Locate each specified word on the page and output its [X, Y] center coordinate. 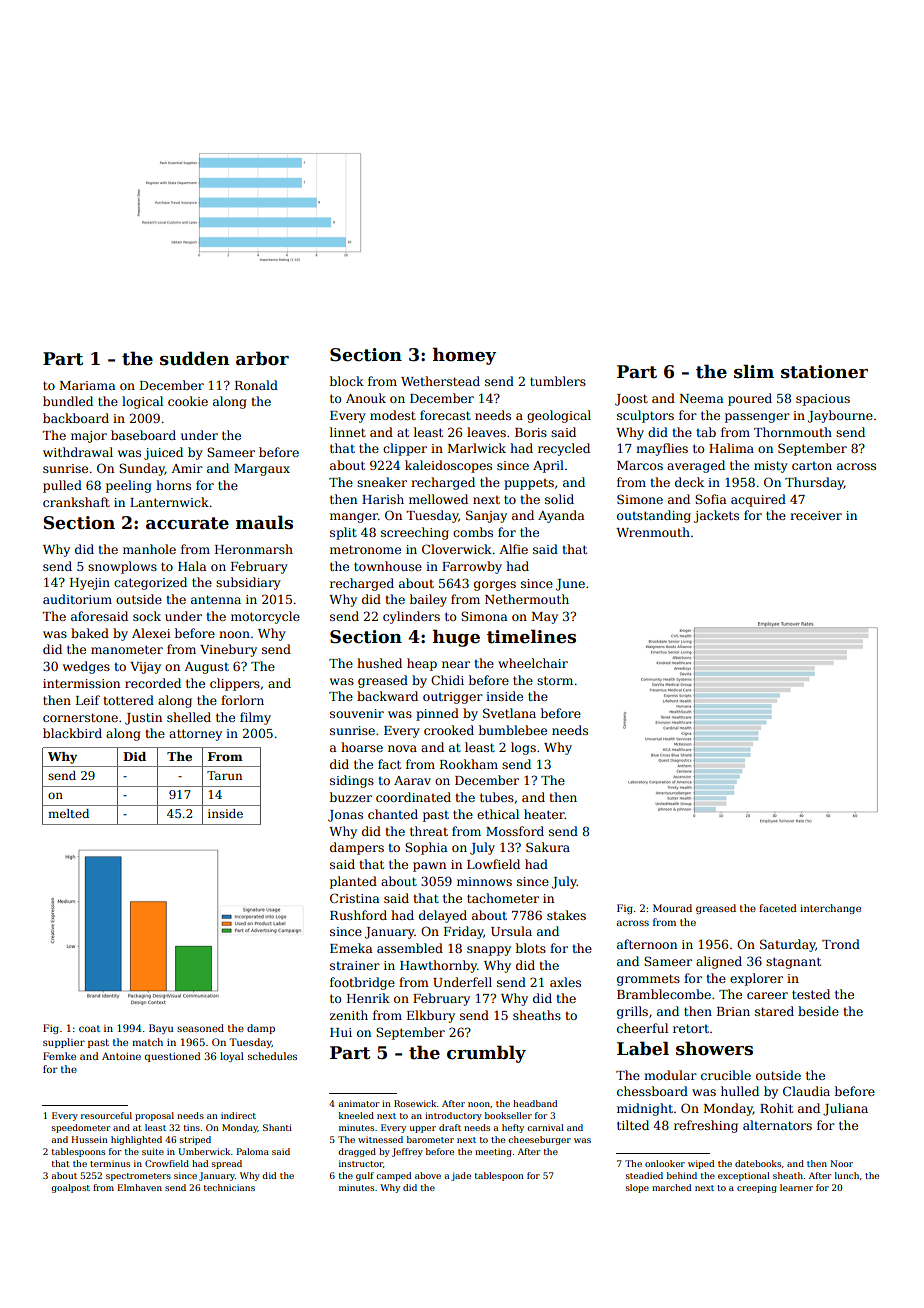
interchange [830, 909]
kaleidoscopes [448, 466]
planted [353, 882]
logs [523, 748]
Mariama [87, 385]
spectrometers [138, 1177]
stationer [824, 372]
